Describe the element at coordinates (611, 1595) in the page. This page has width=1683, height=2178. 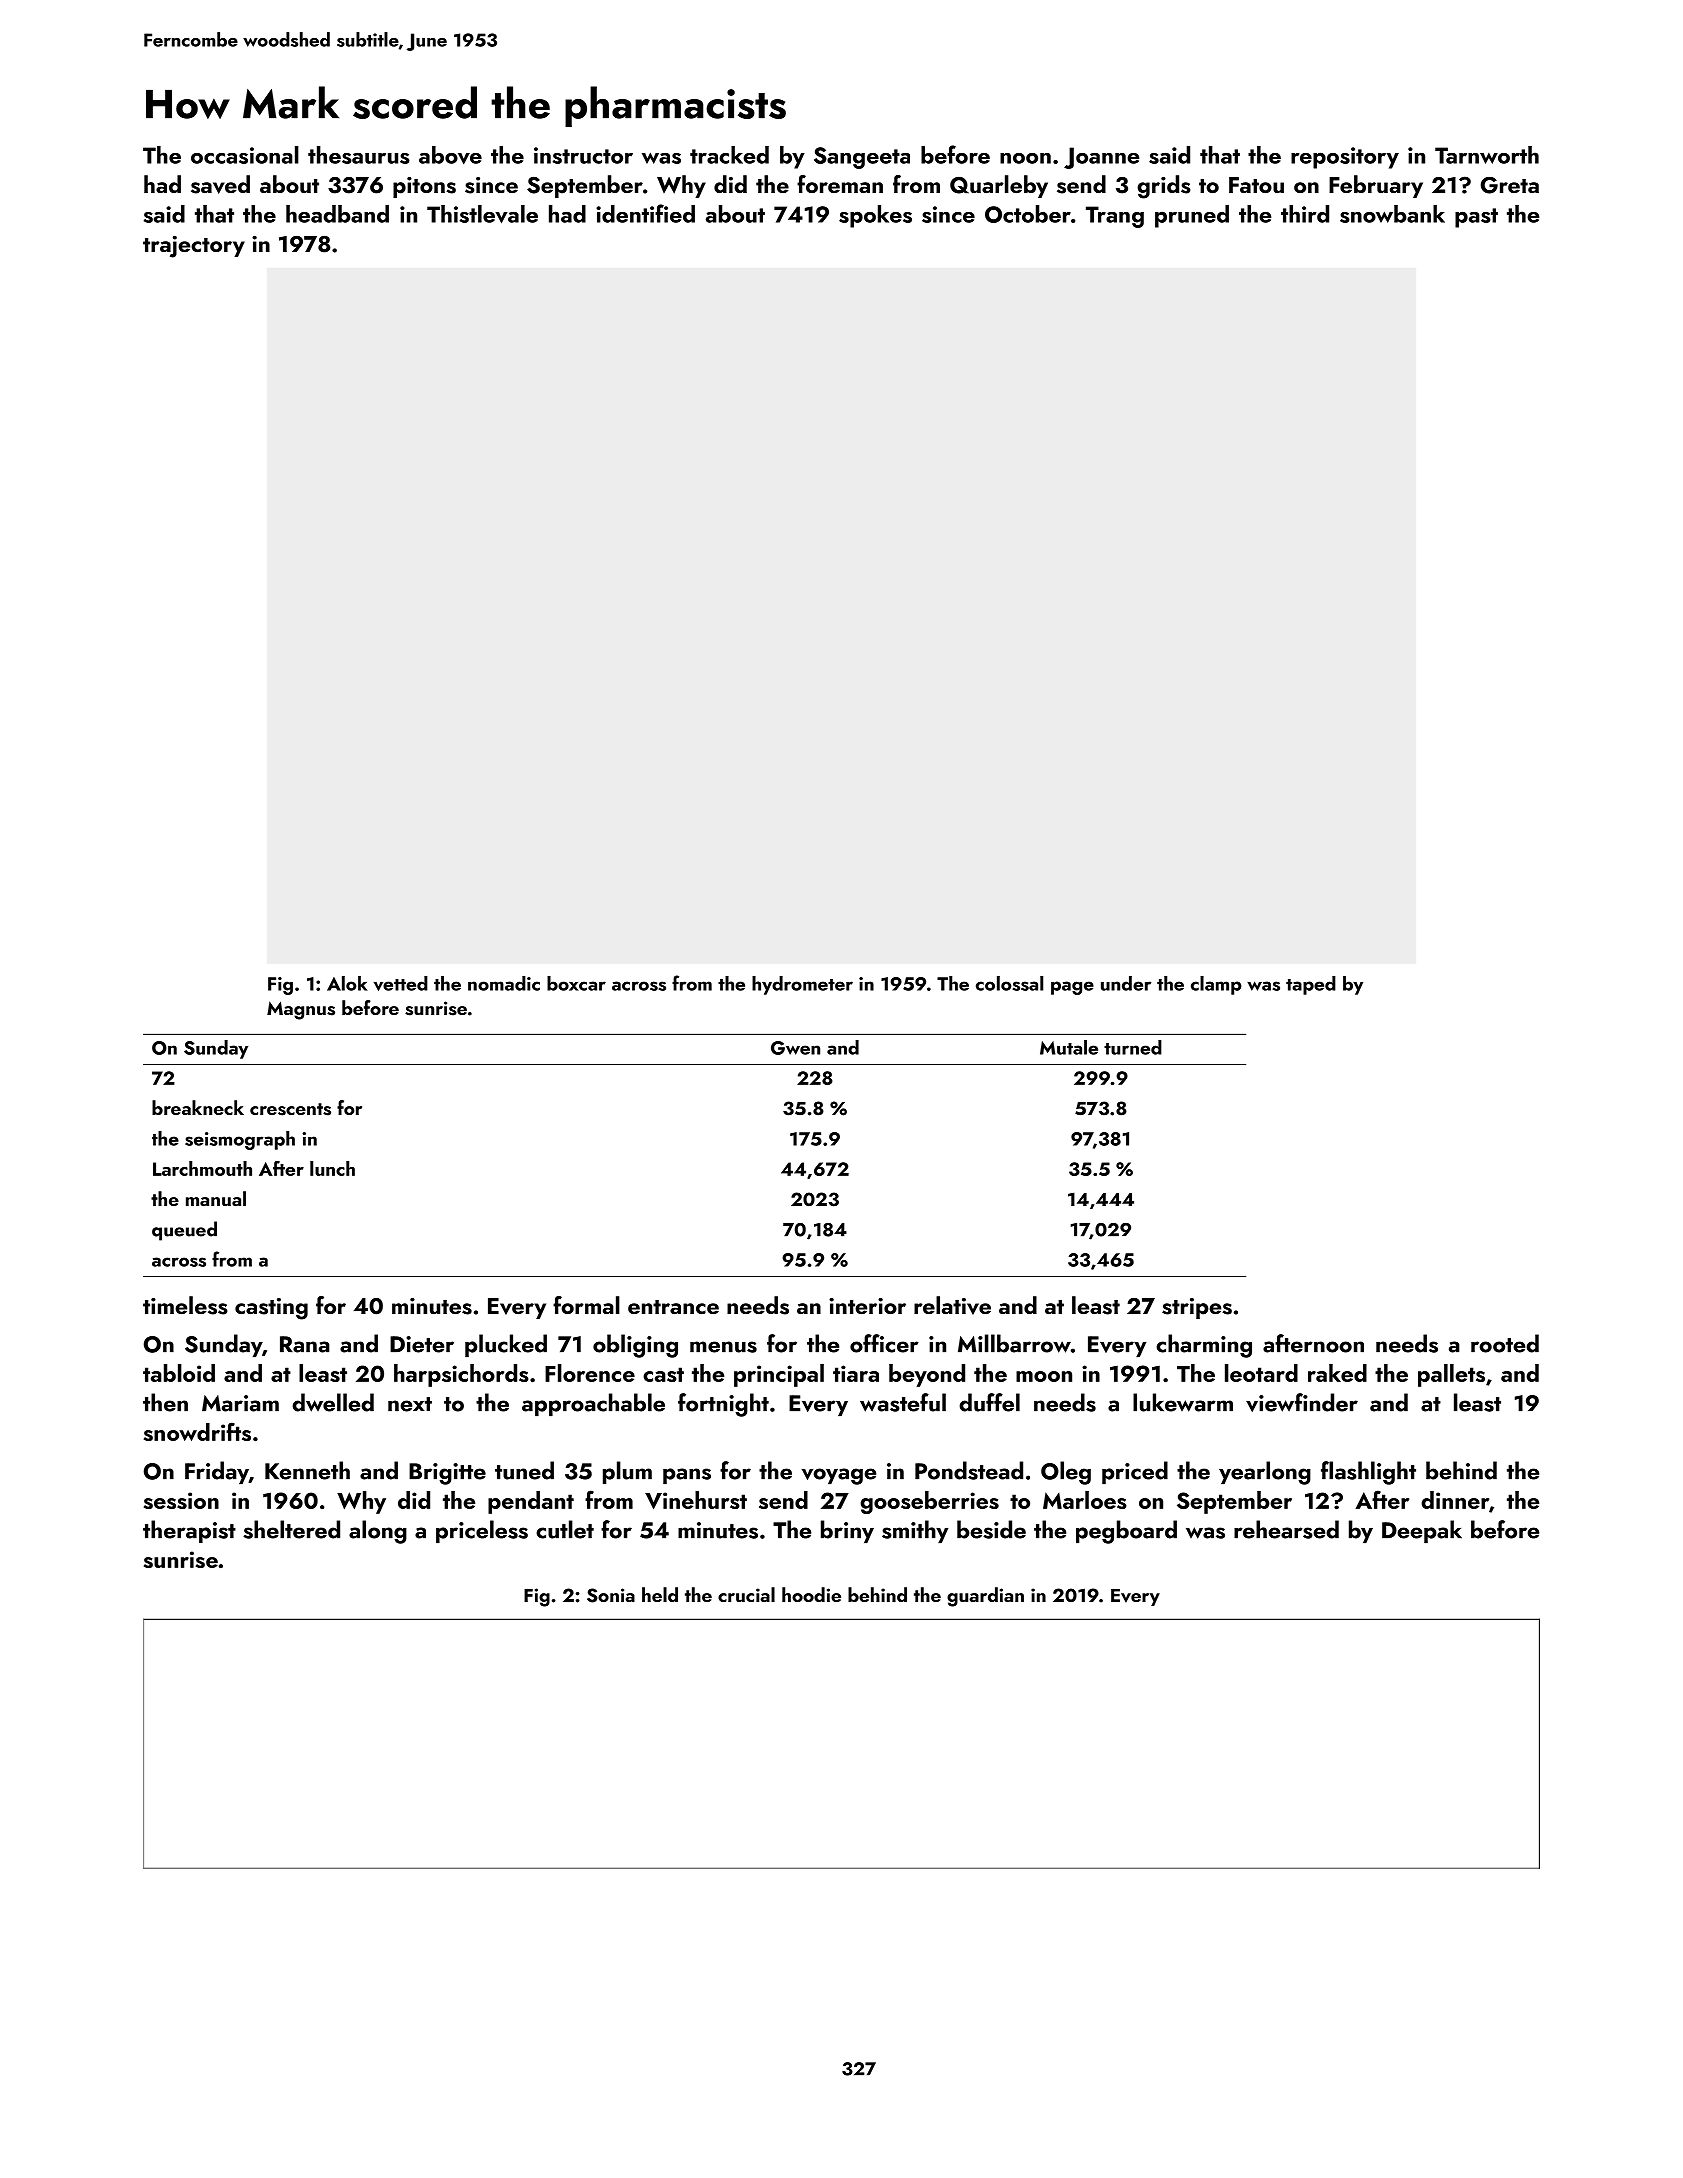
I see `Sonia` at that location.
